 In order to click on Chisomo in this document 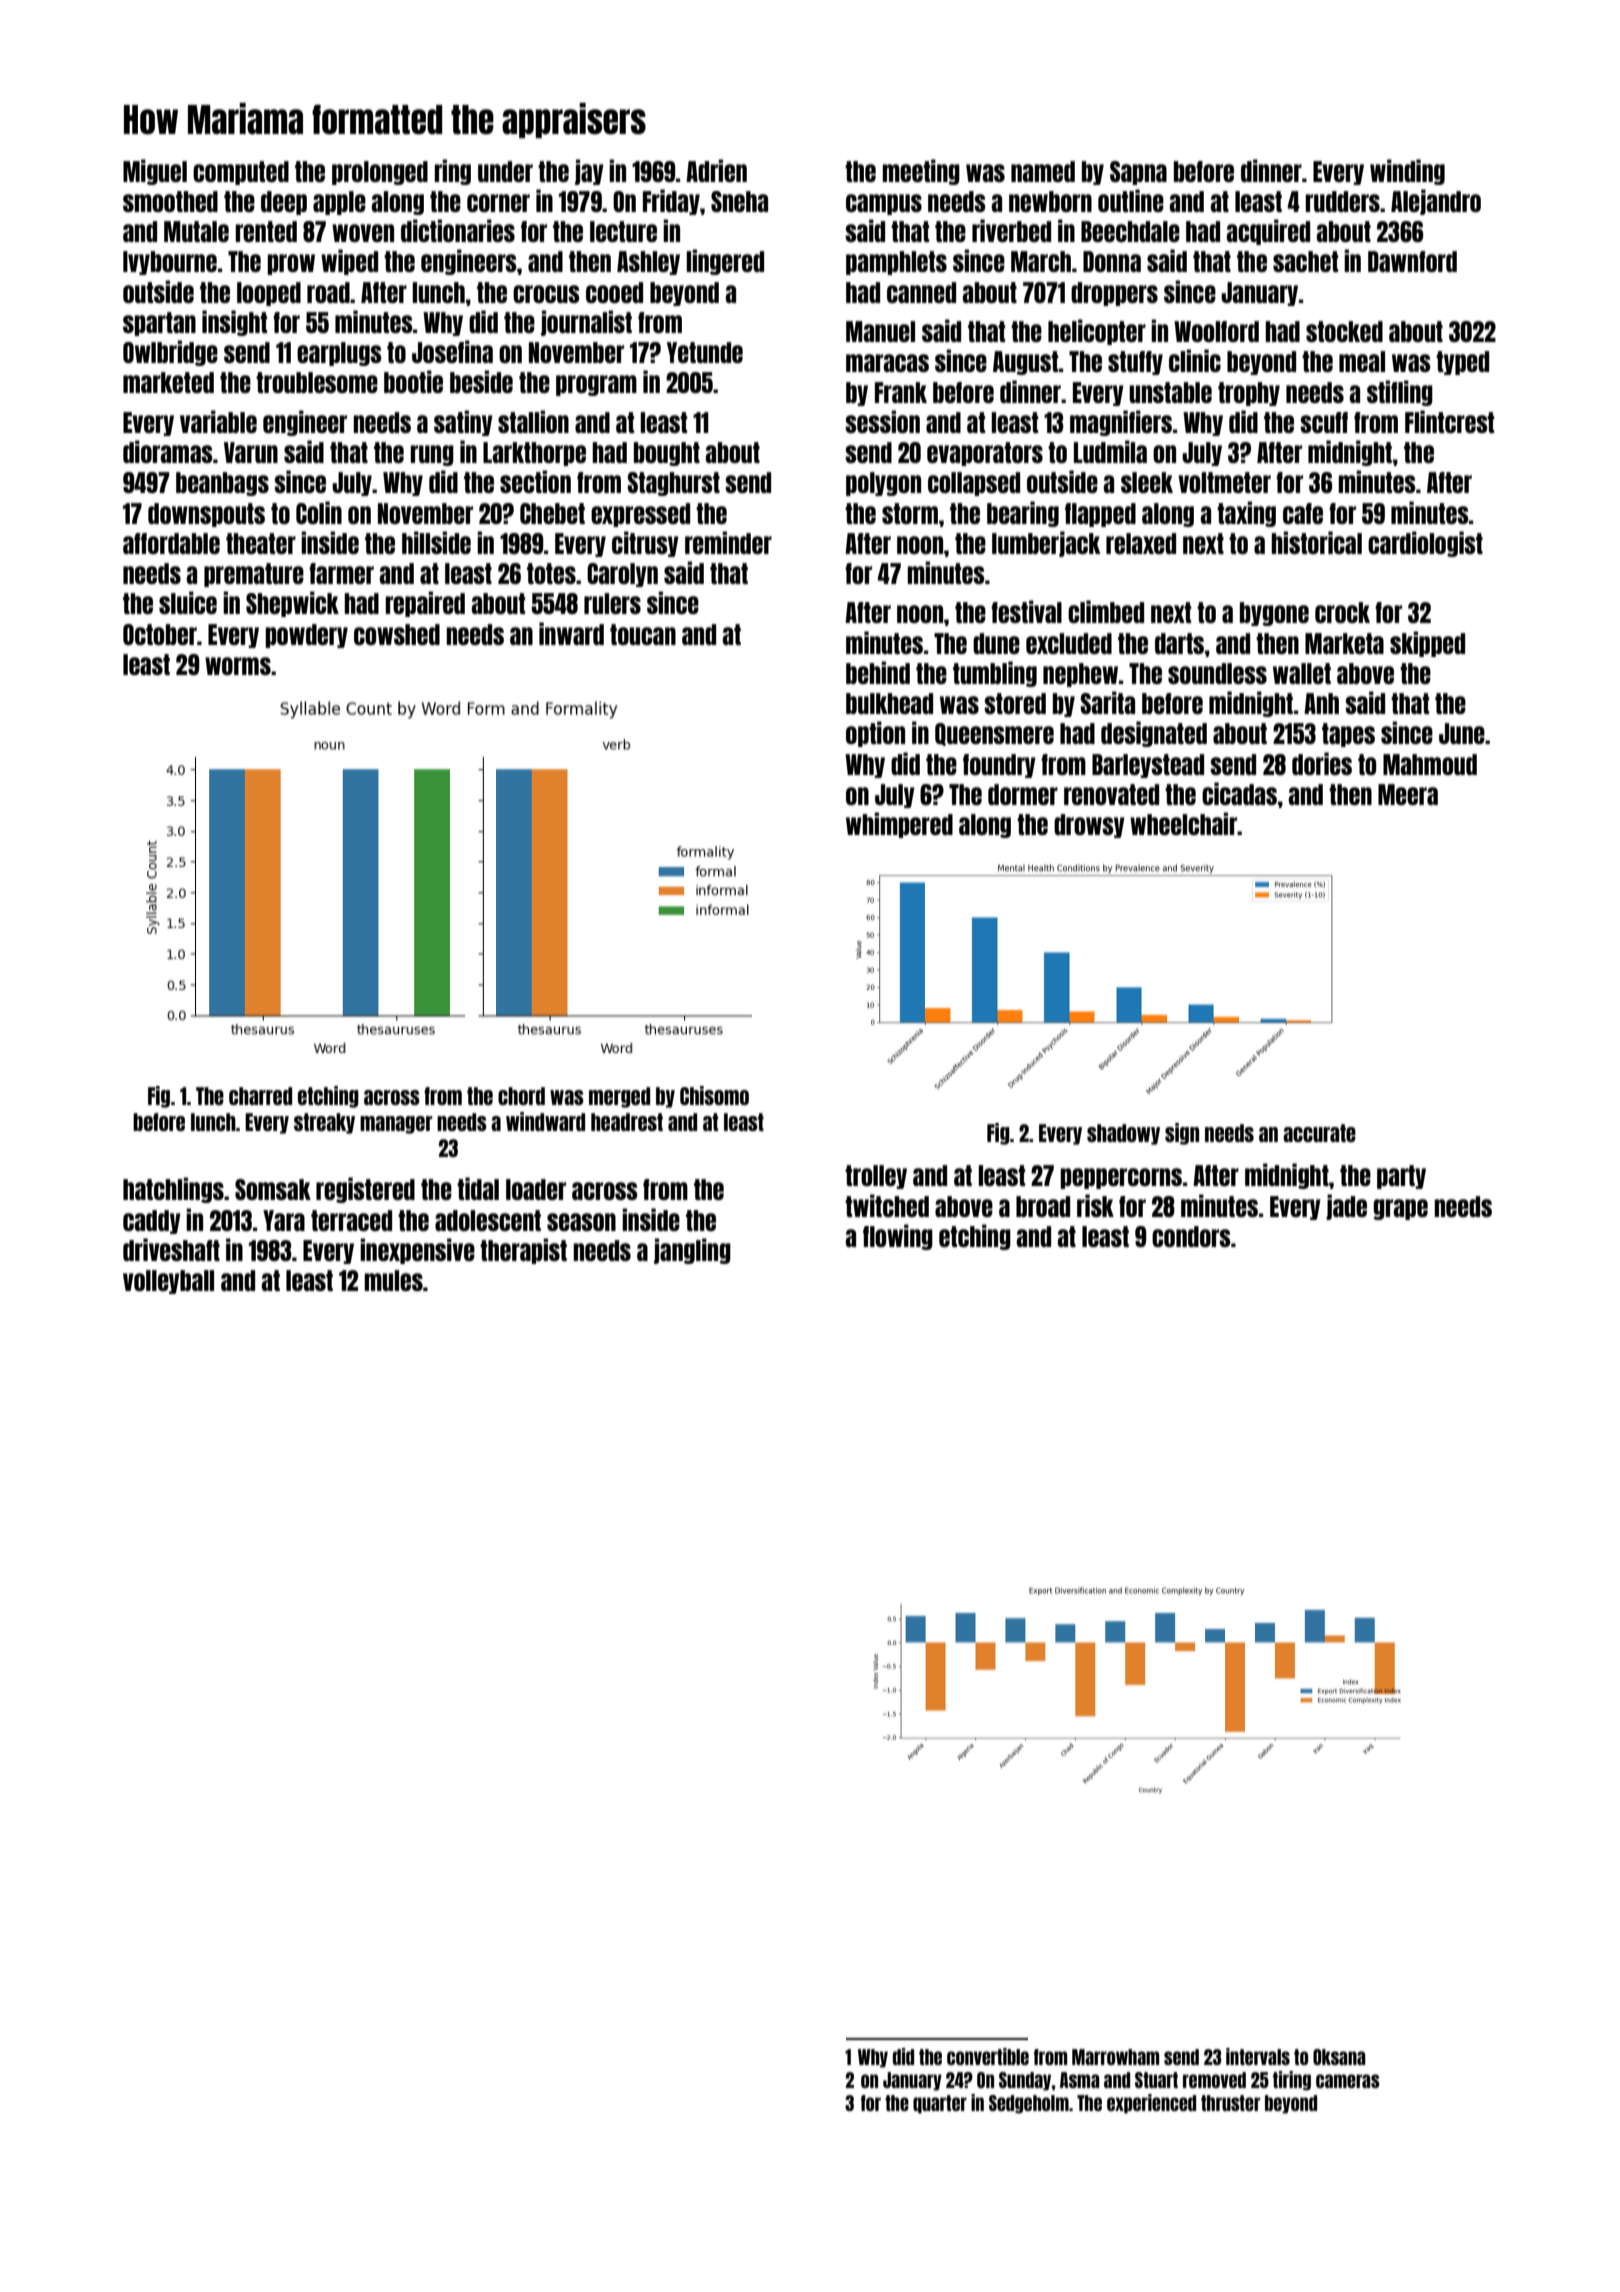, I will do `click(714, 1095)`.
